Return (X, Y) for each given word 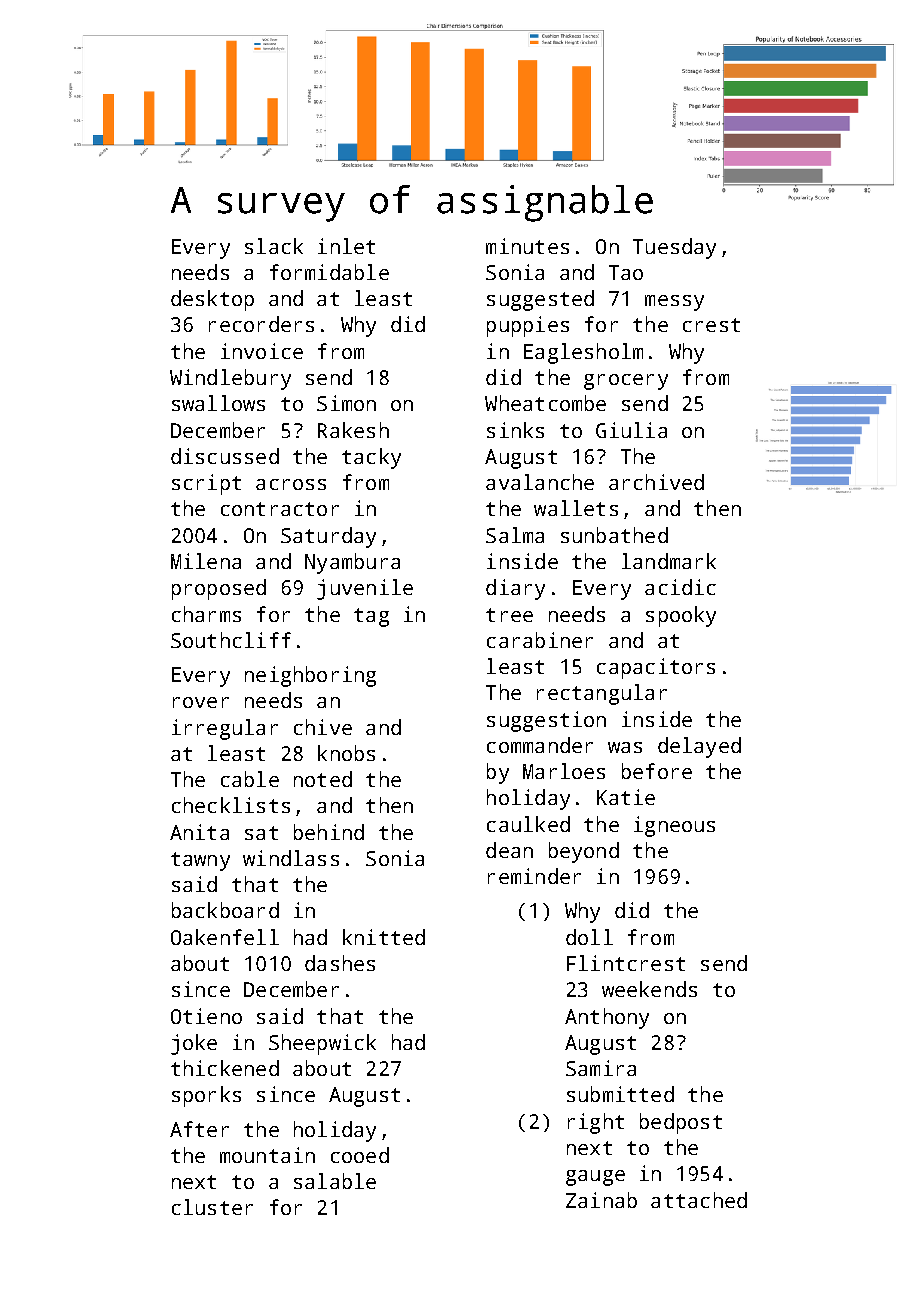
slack (274, 246)
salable (335, 1181)
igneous (674, 826)
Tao (626, 272)
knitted (384, 937)
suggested (540, 300)
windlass (291, 858)
